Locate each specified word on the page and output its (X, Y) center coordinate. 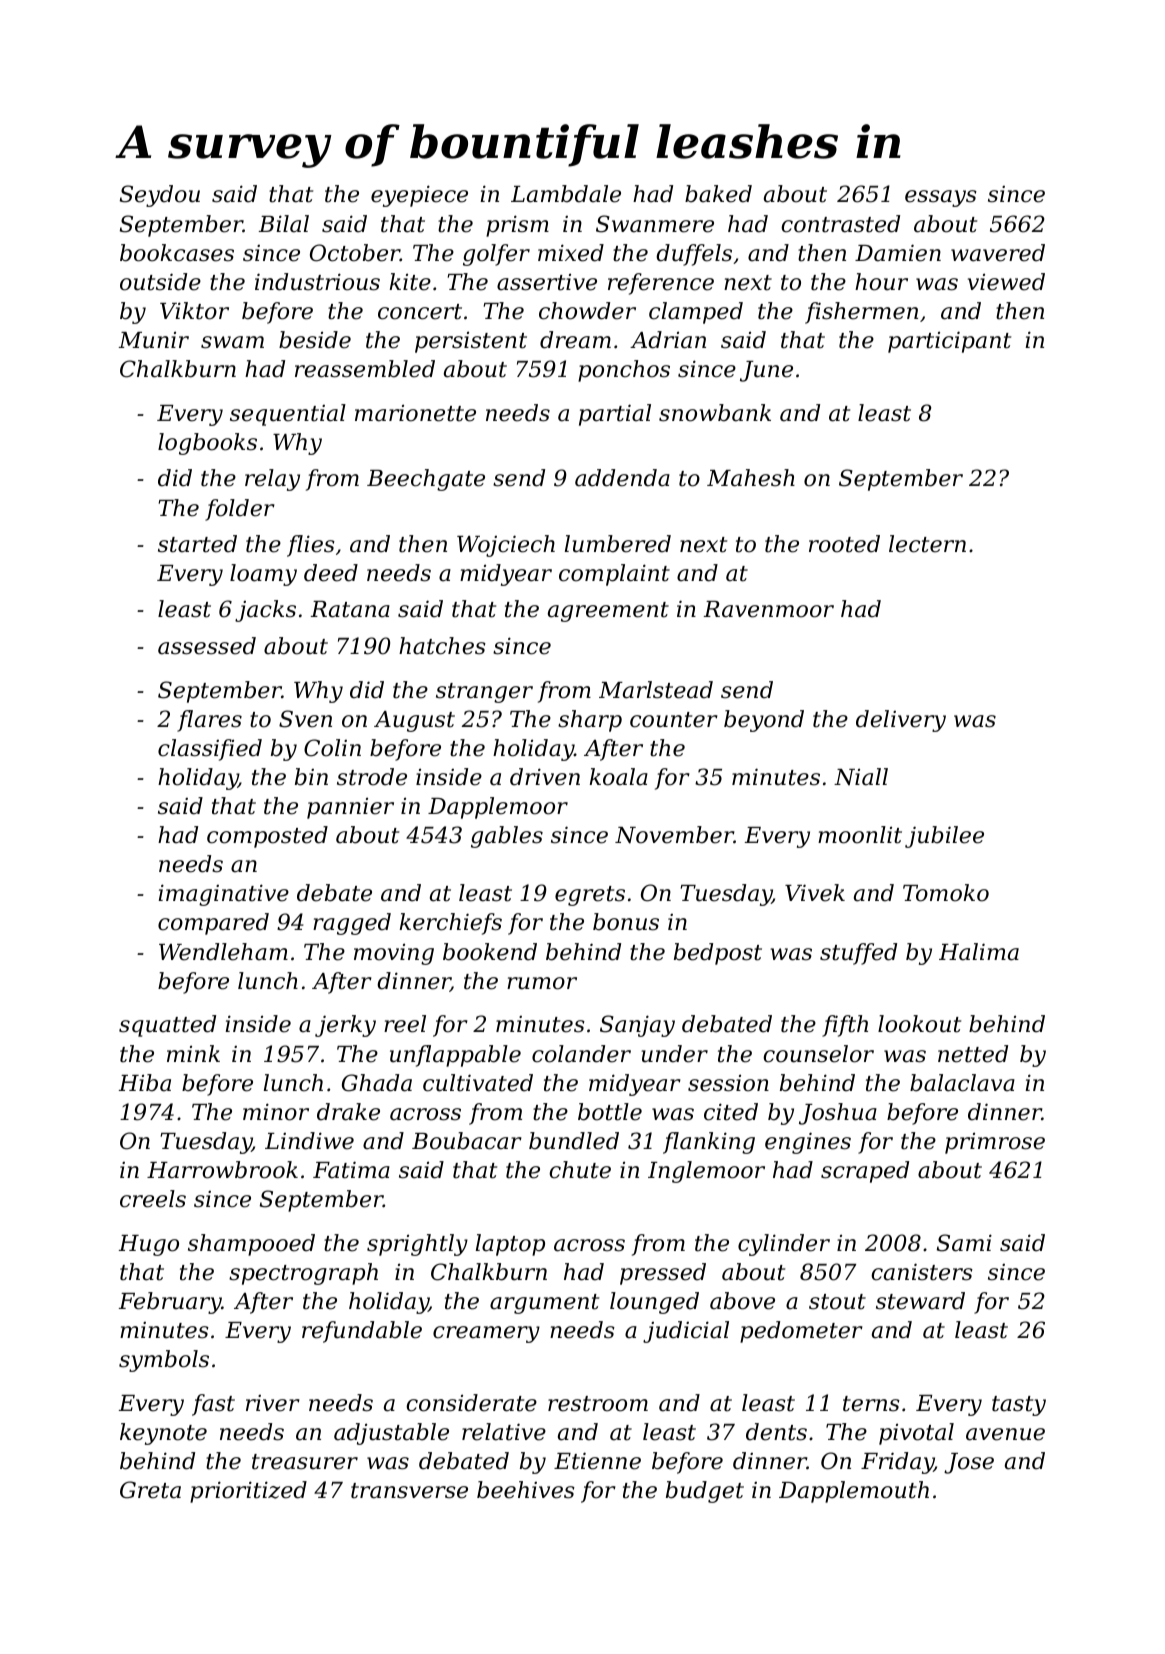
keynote (163, 1434)
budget (705, 1492)
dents (776, 1432)
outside (160, 282)
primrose (995, 1143)
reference (661, 284)
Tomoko (946, 893)
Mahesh (751, 478)
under (674, 1054)
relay (272, 480)
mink (193, 1053)
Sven (305, 719)
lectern (927, 544)
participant (949, 342)
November (674, 835)
